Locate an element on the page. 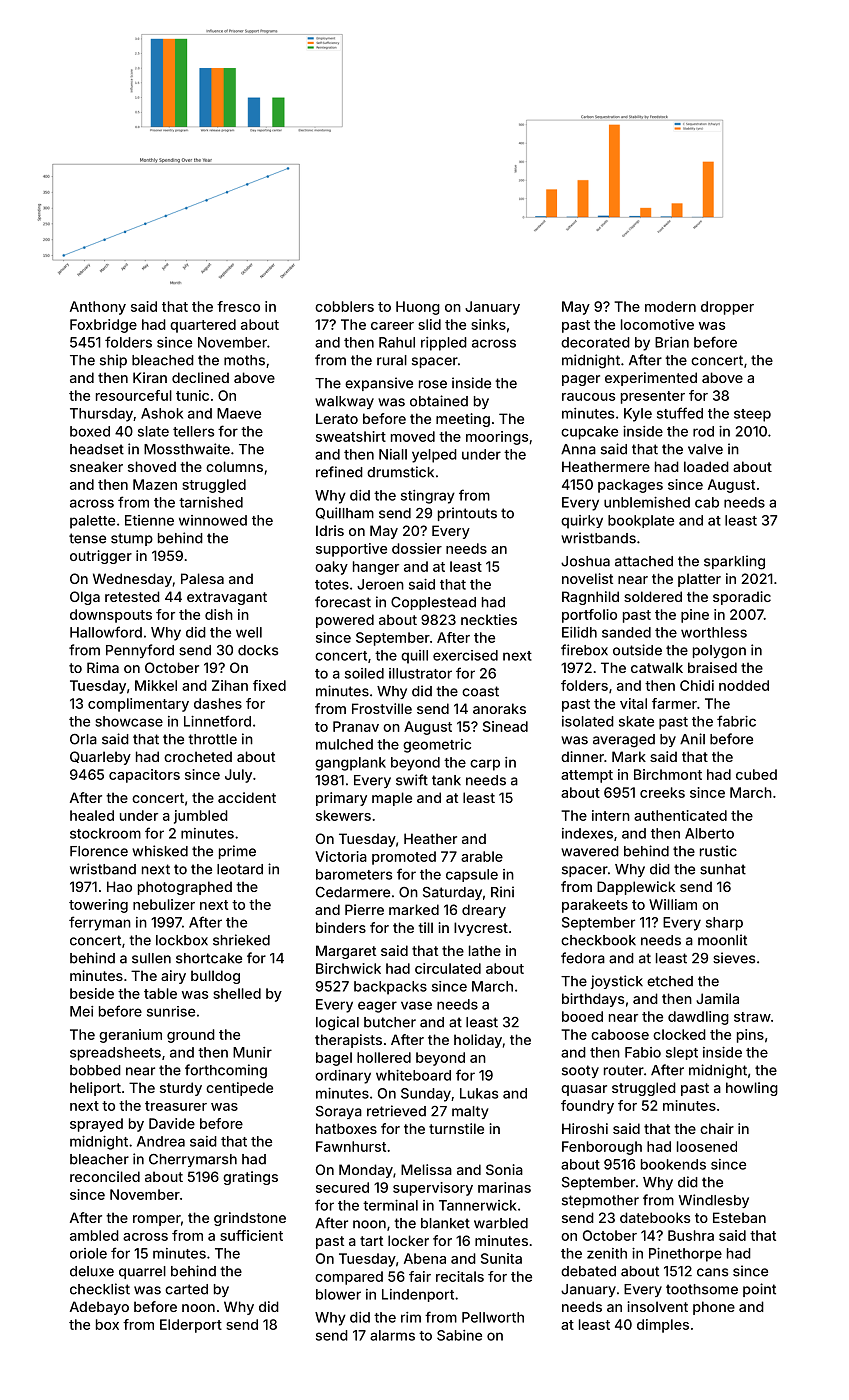 Image resolution: width=849 pixels, height=1400 pixels. loaded is located at coordinates (706, 466).
